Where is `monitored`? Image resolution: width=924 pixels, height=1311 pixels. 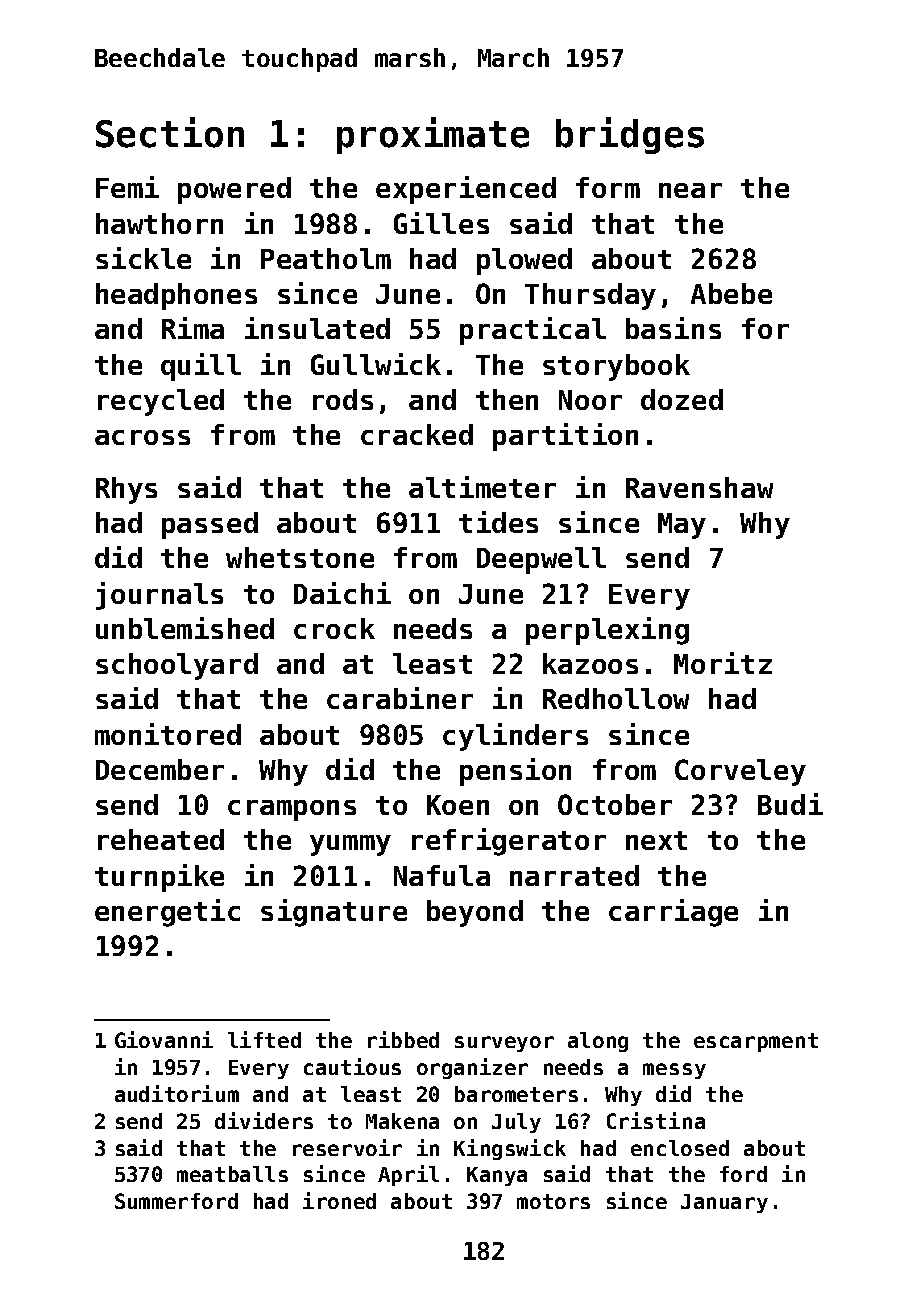 monitored is located at coordinates (168, 734).
